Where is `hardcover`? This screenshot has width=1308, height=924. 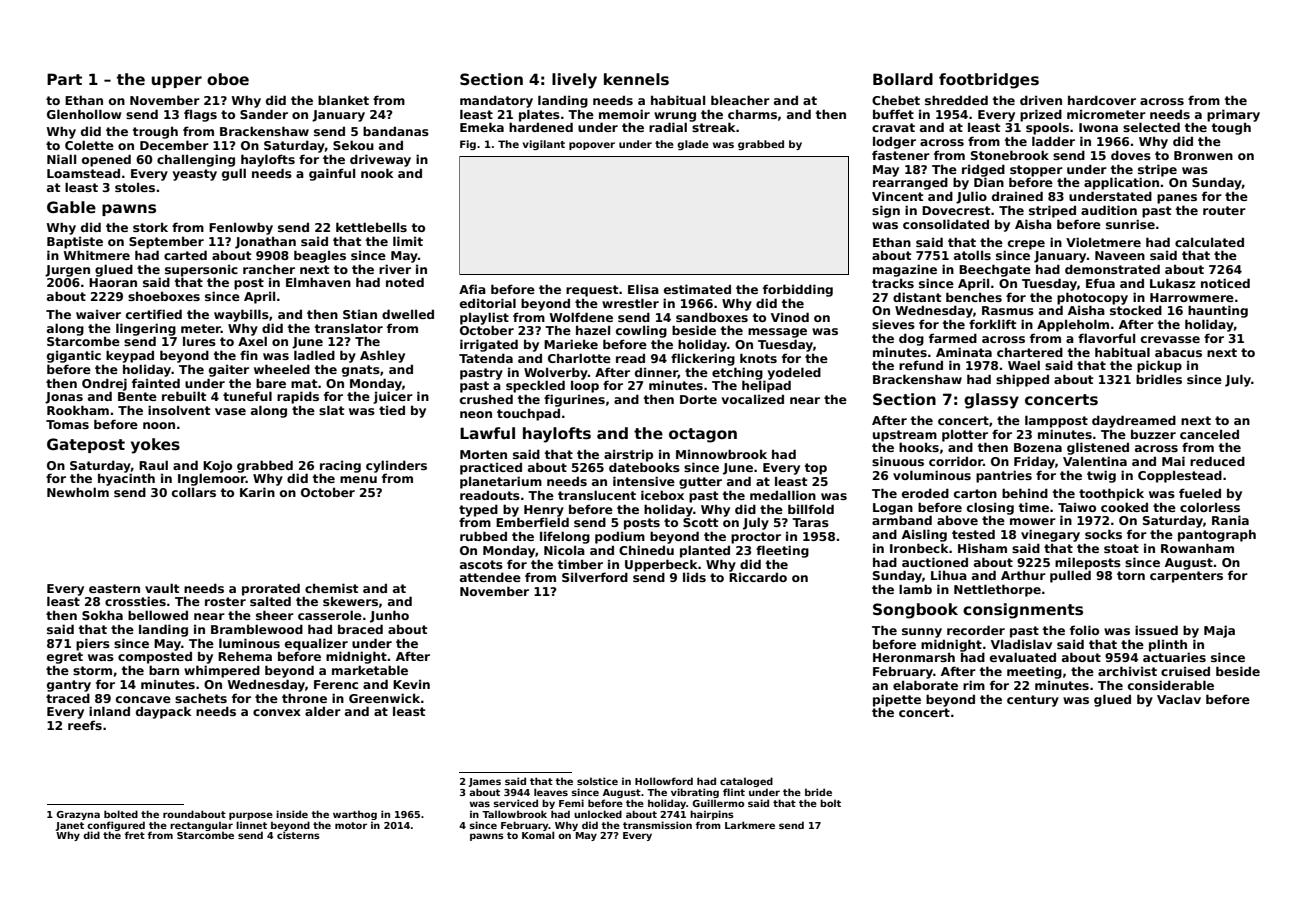 hardcover is located at coordinates (1102, 100).
